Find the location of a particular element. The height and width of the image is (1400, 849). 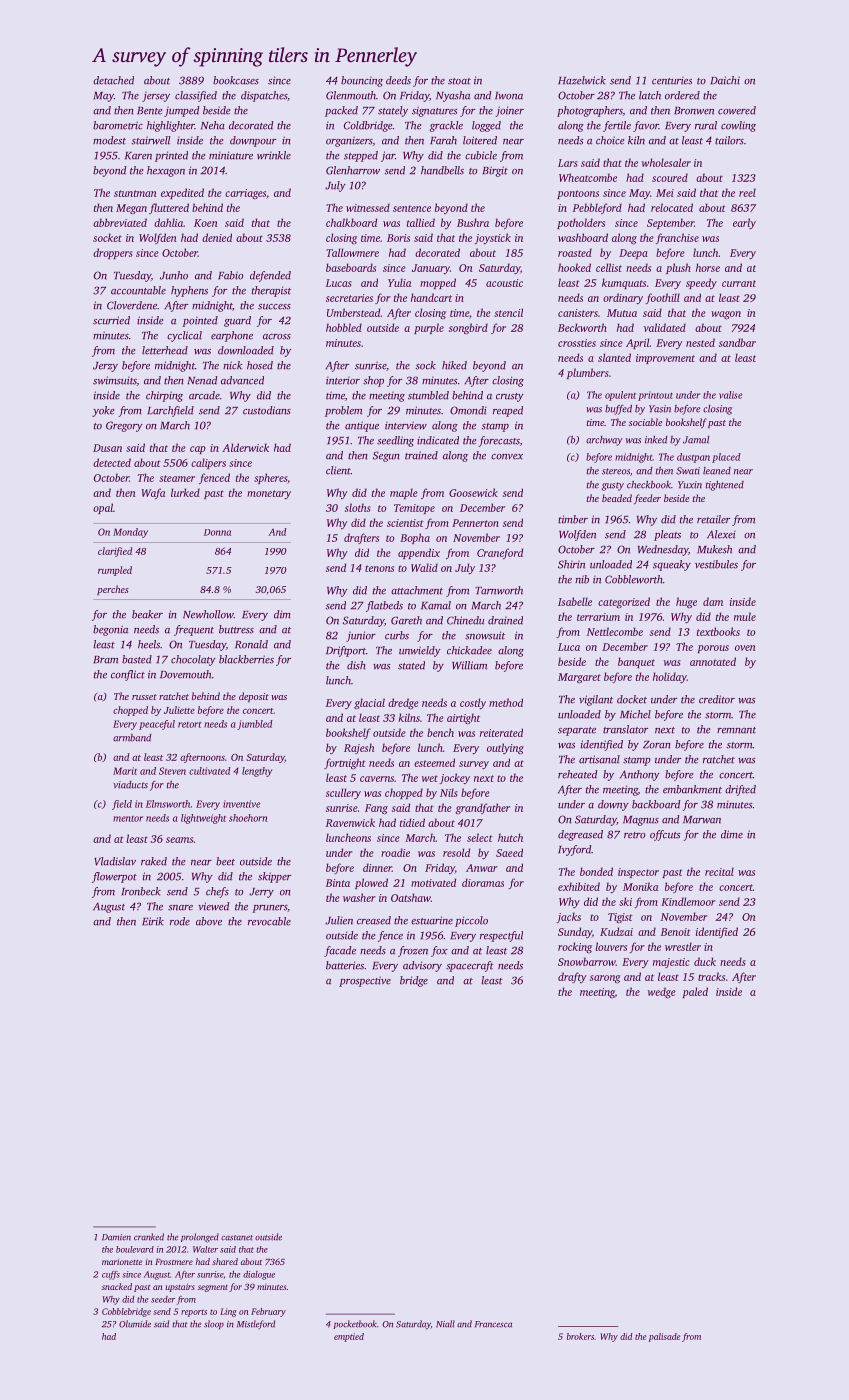

Deepa is located at coordinates (633, 254).
